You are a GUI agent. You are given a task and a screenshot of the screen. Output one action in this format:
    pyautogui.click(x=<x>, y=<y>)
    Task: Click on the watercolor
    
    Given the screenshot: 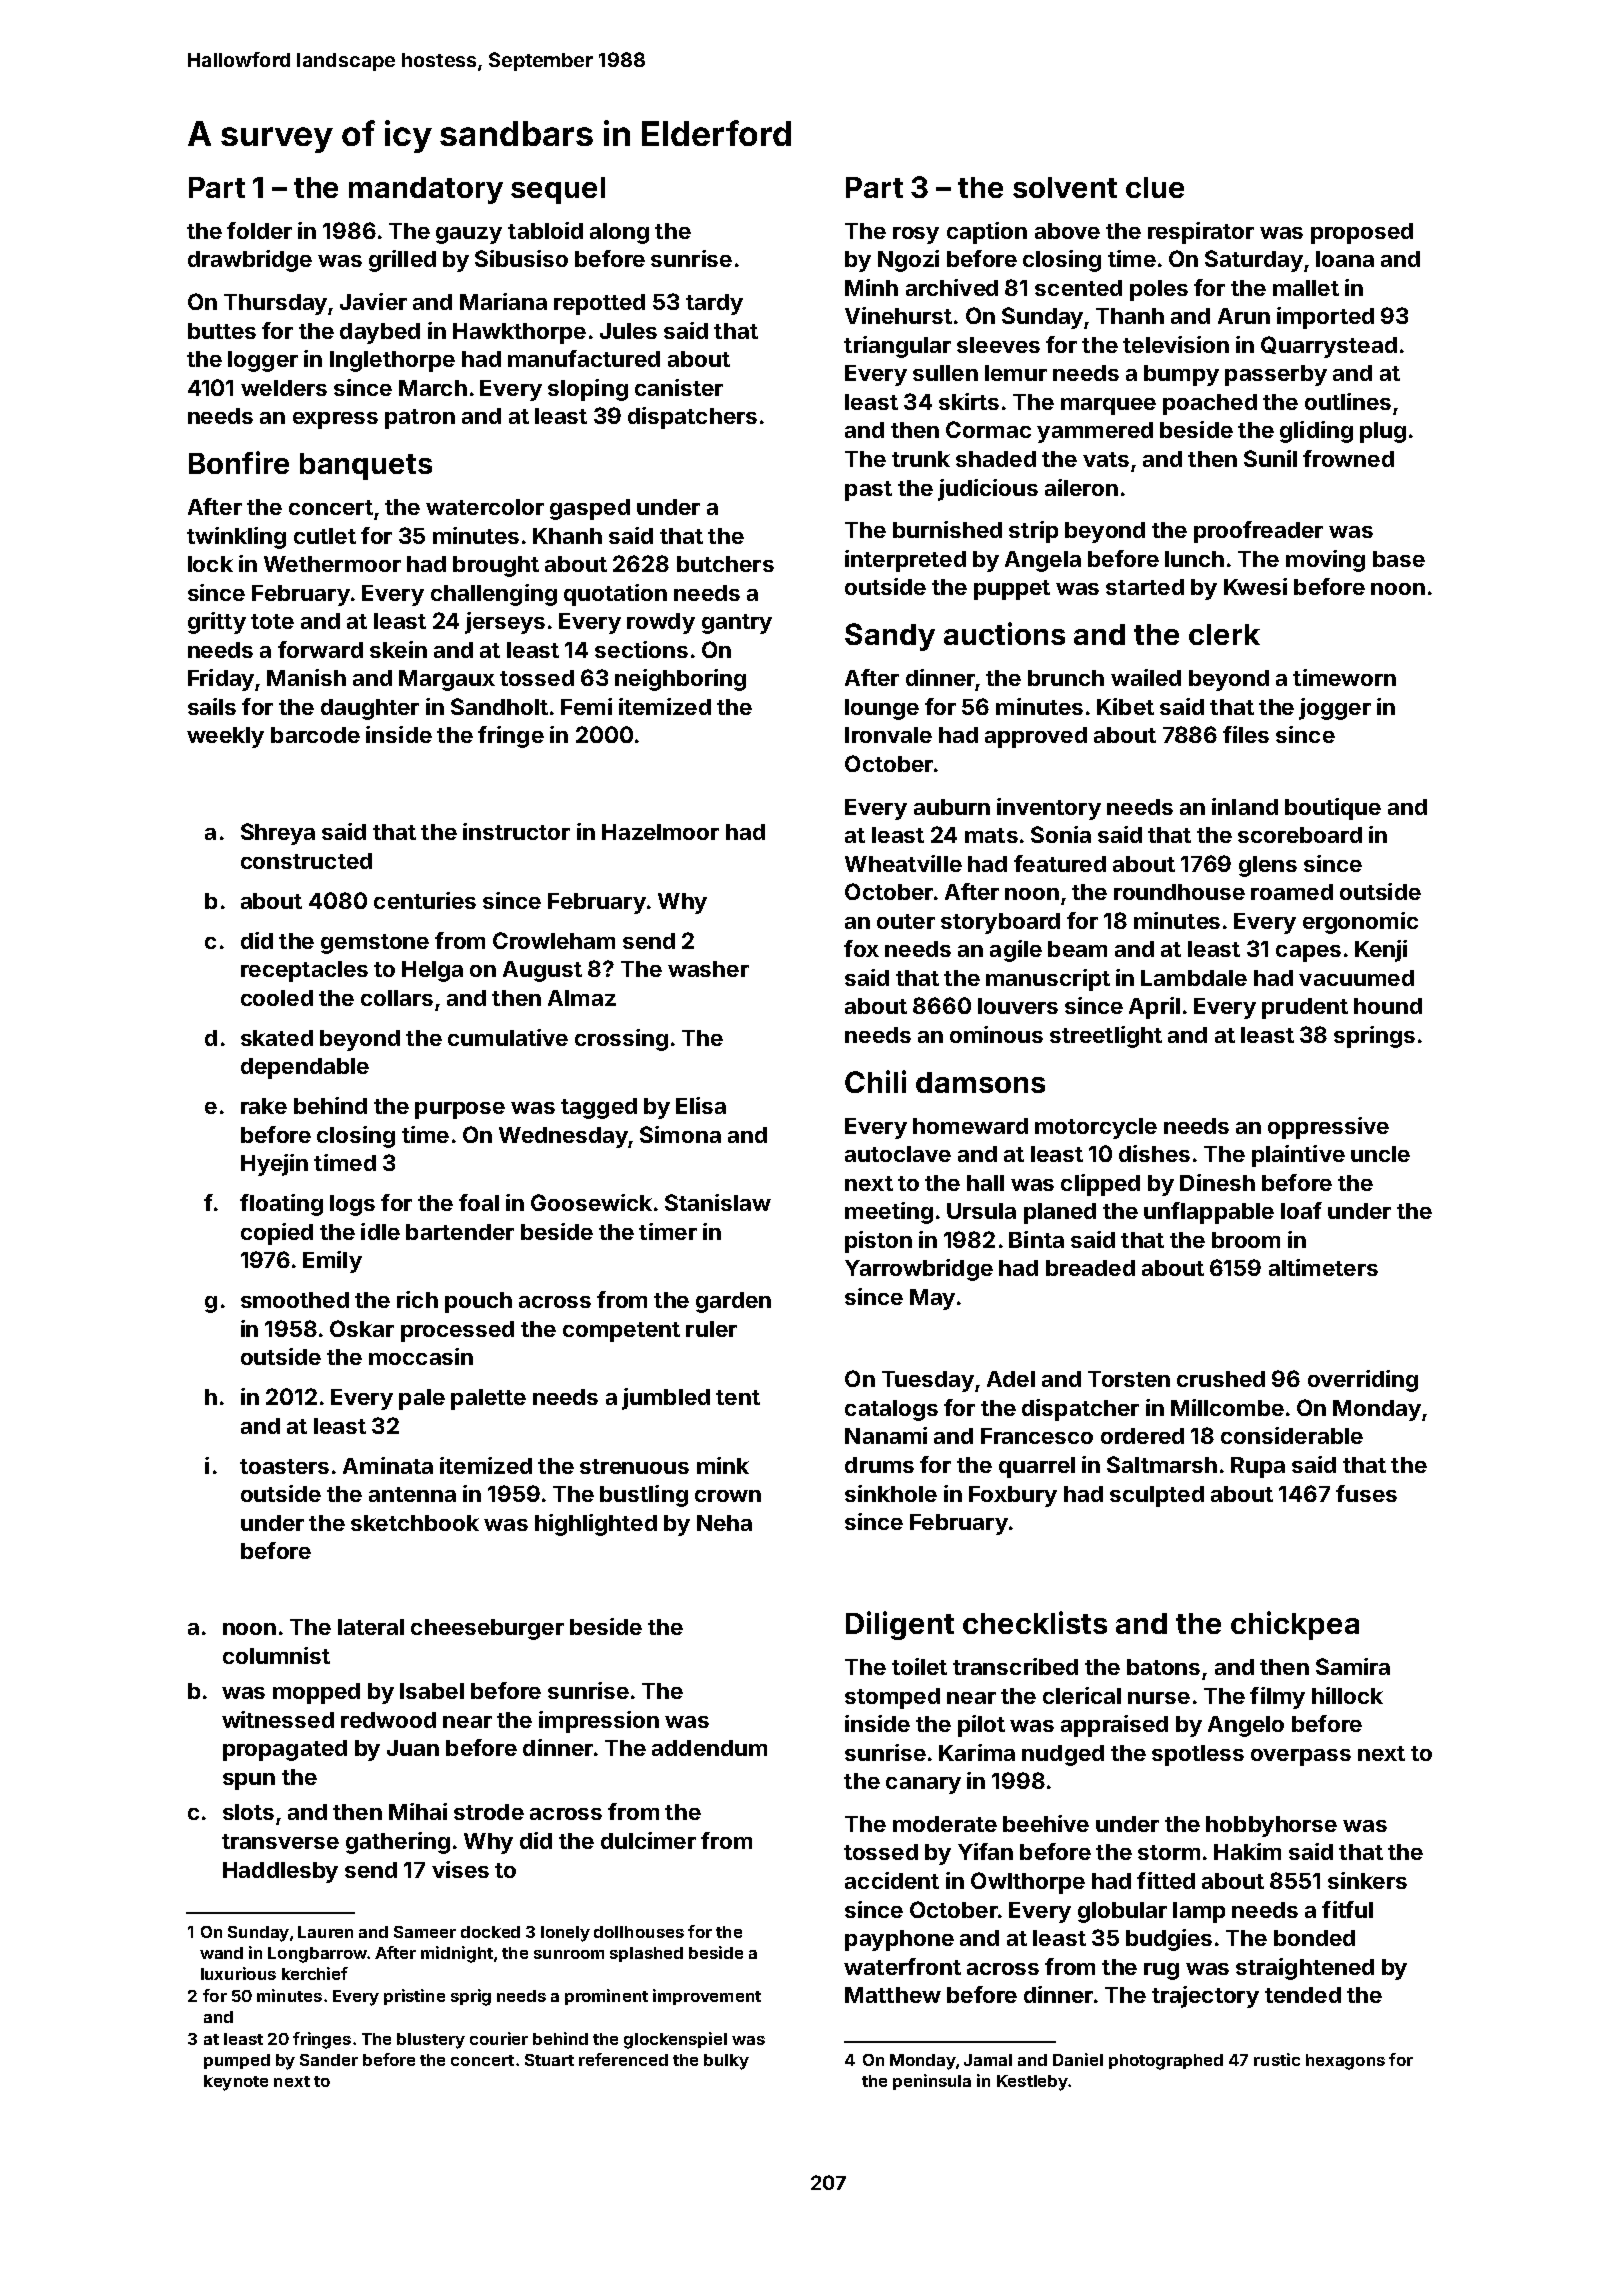 What is the action you would take?
    pyautogui.click(x=485, y=507)
